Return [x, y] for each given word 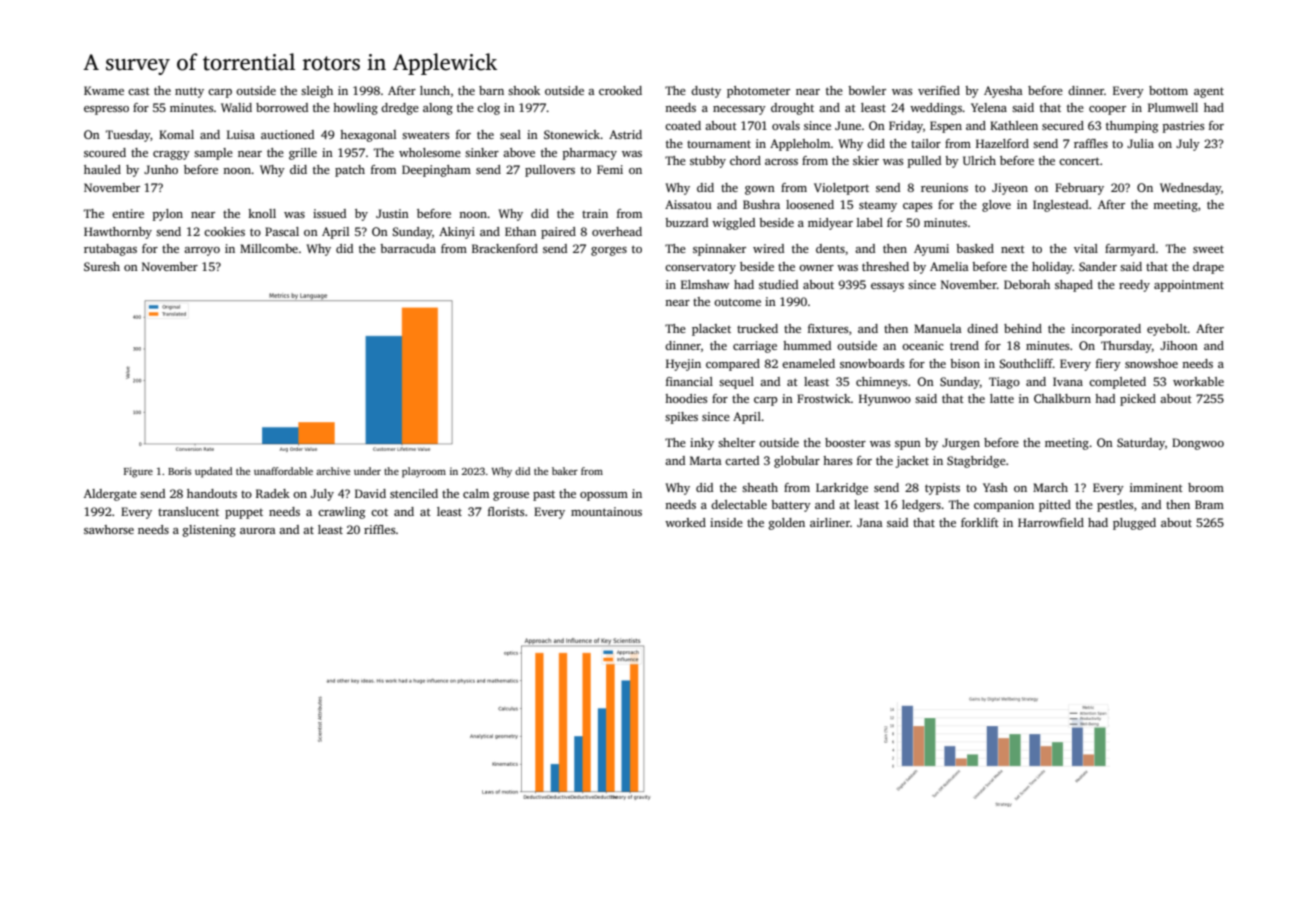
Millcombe [269, 248]
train [595, 213]
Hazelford [1002, 143]
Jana [870, 522]
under [367, 471]
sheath [760, 487]
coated [683, 125]
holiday [1052, 268]
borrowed [282, 107]
